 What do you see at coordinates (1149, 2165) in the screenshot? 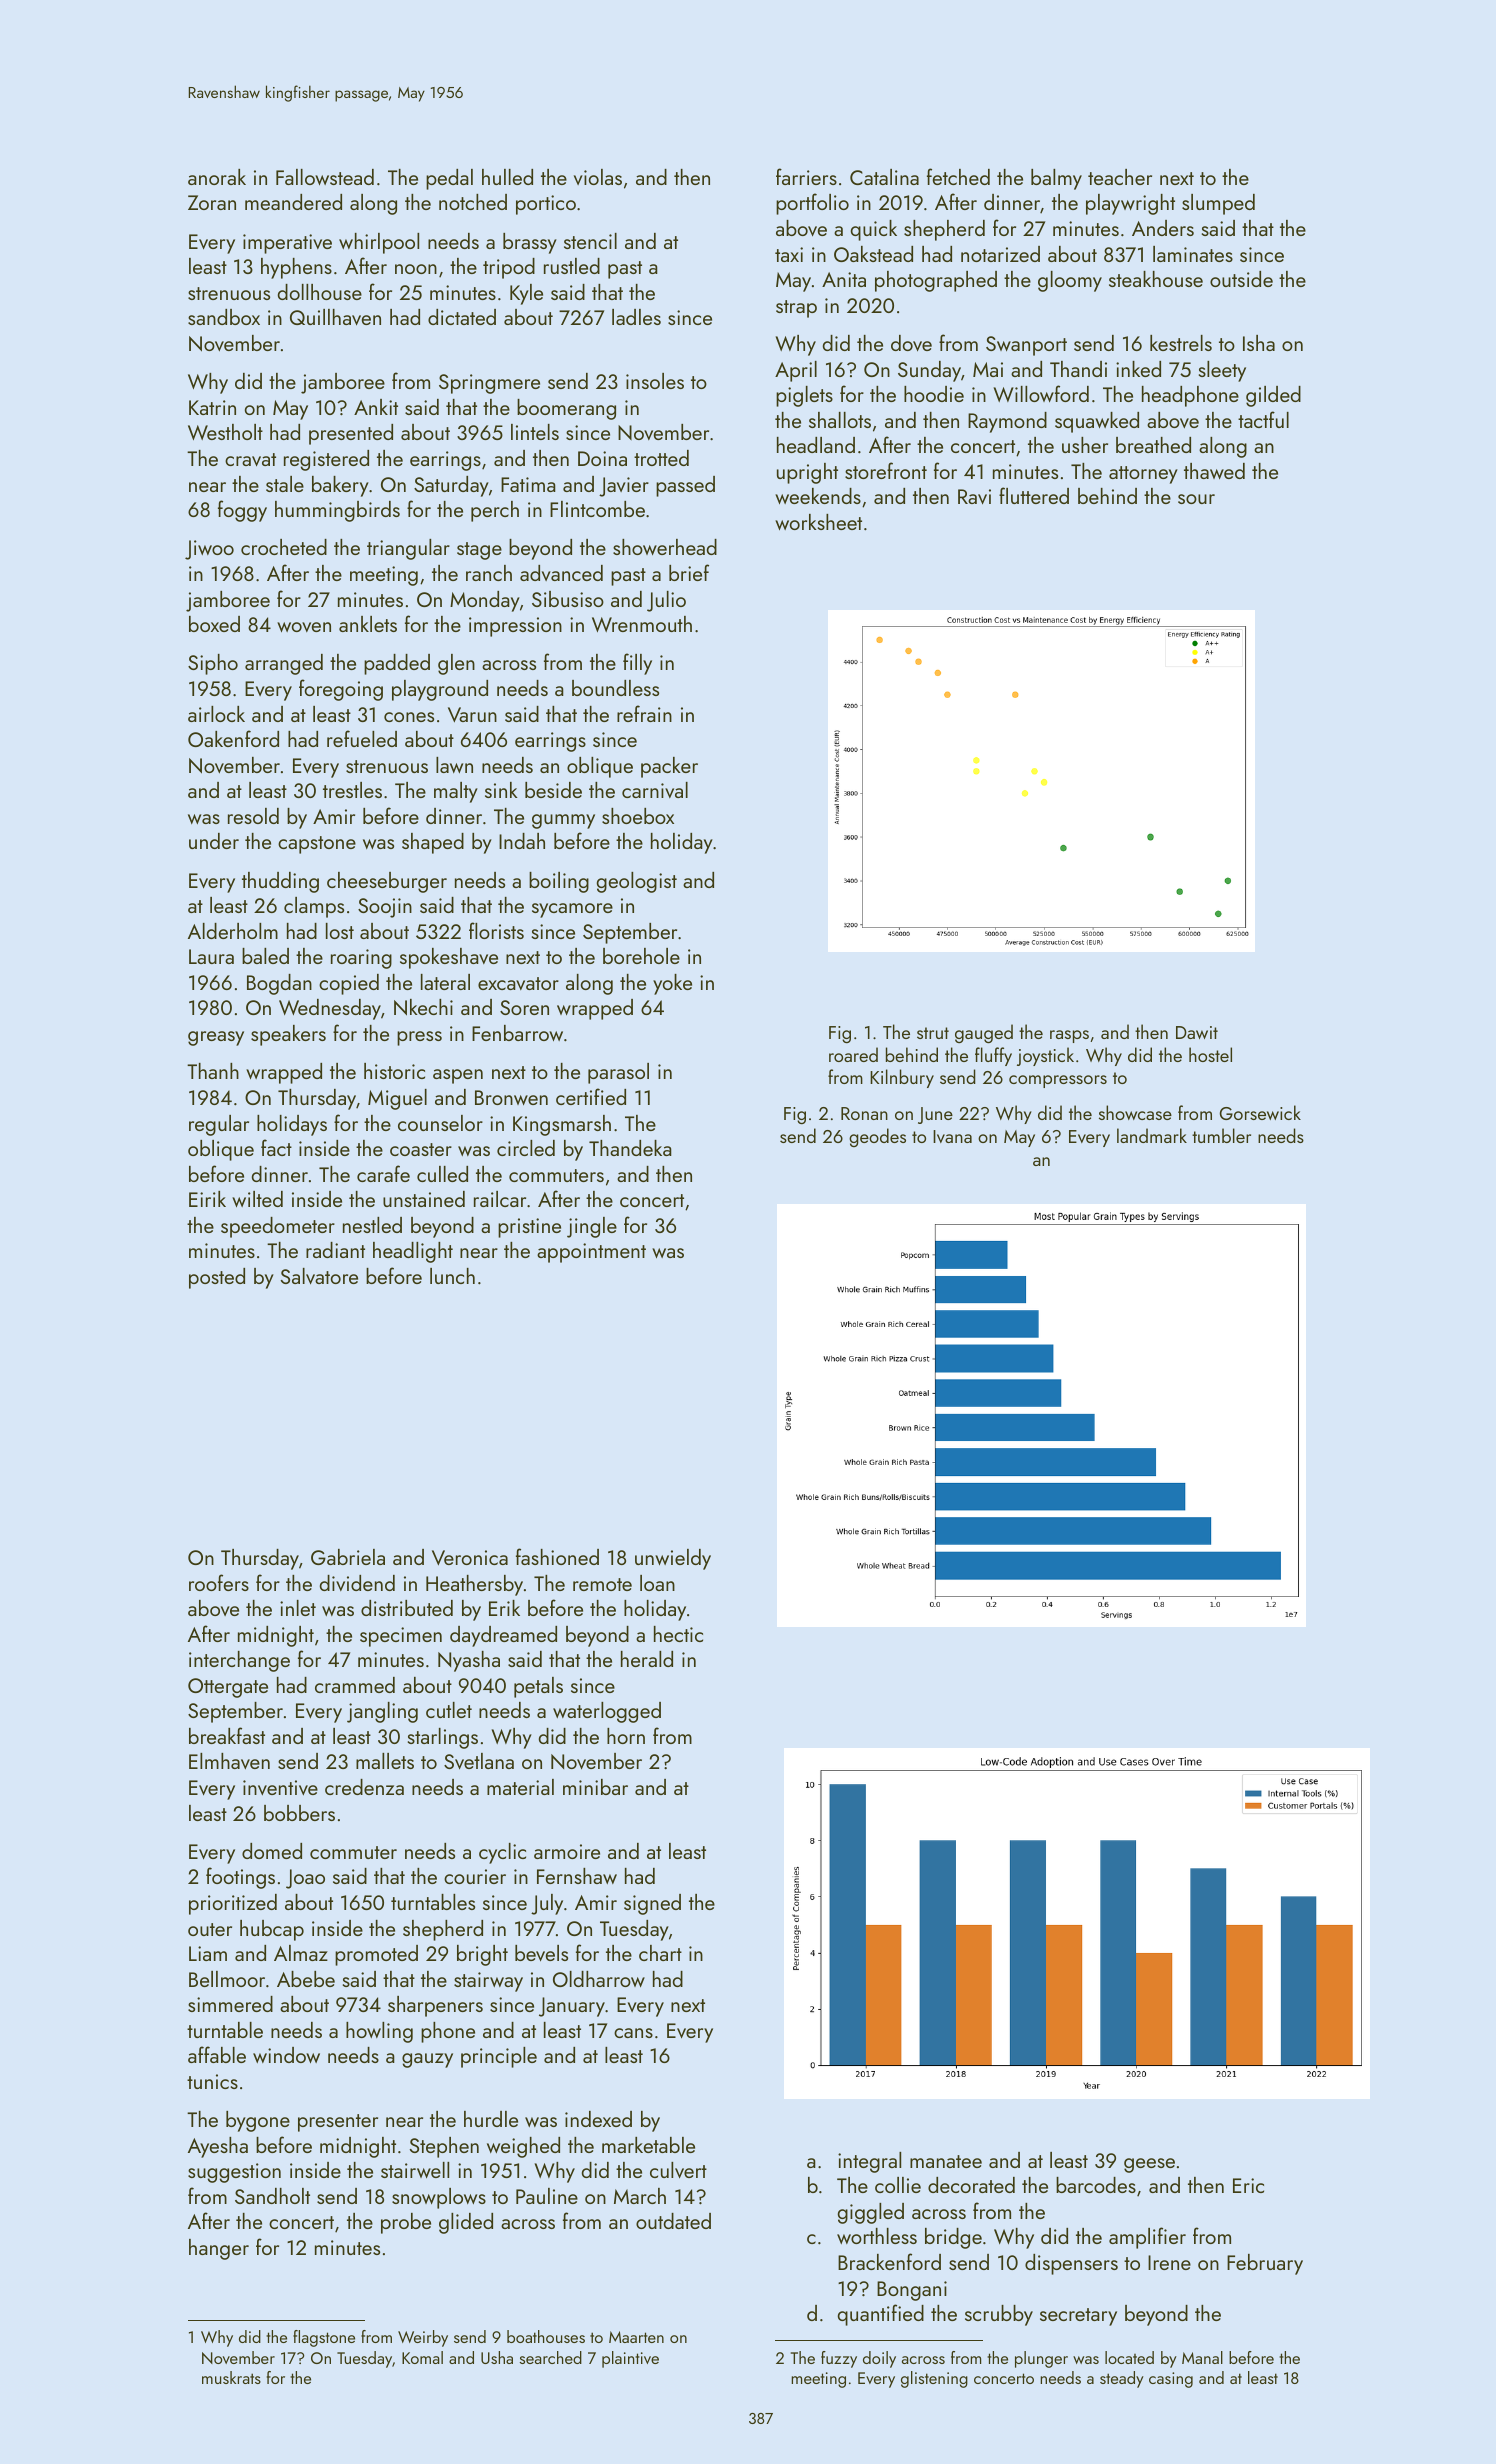
I see `geese` at bounding box center [1149, 2165].
